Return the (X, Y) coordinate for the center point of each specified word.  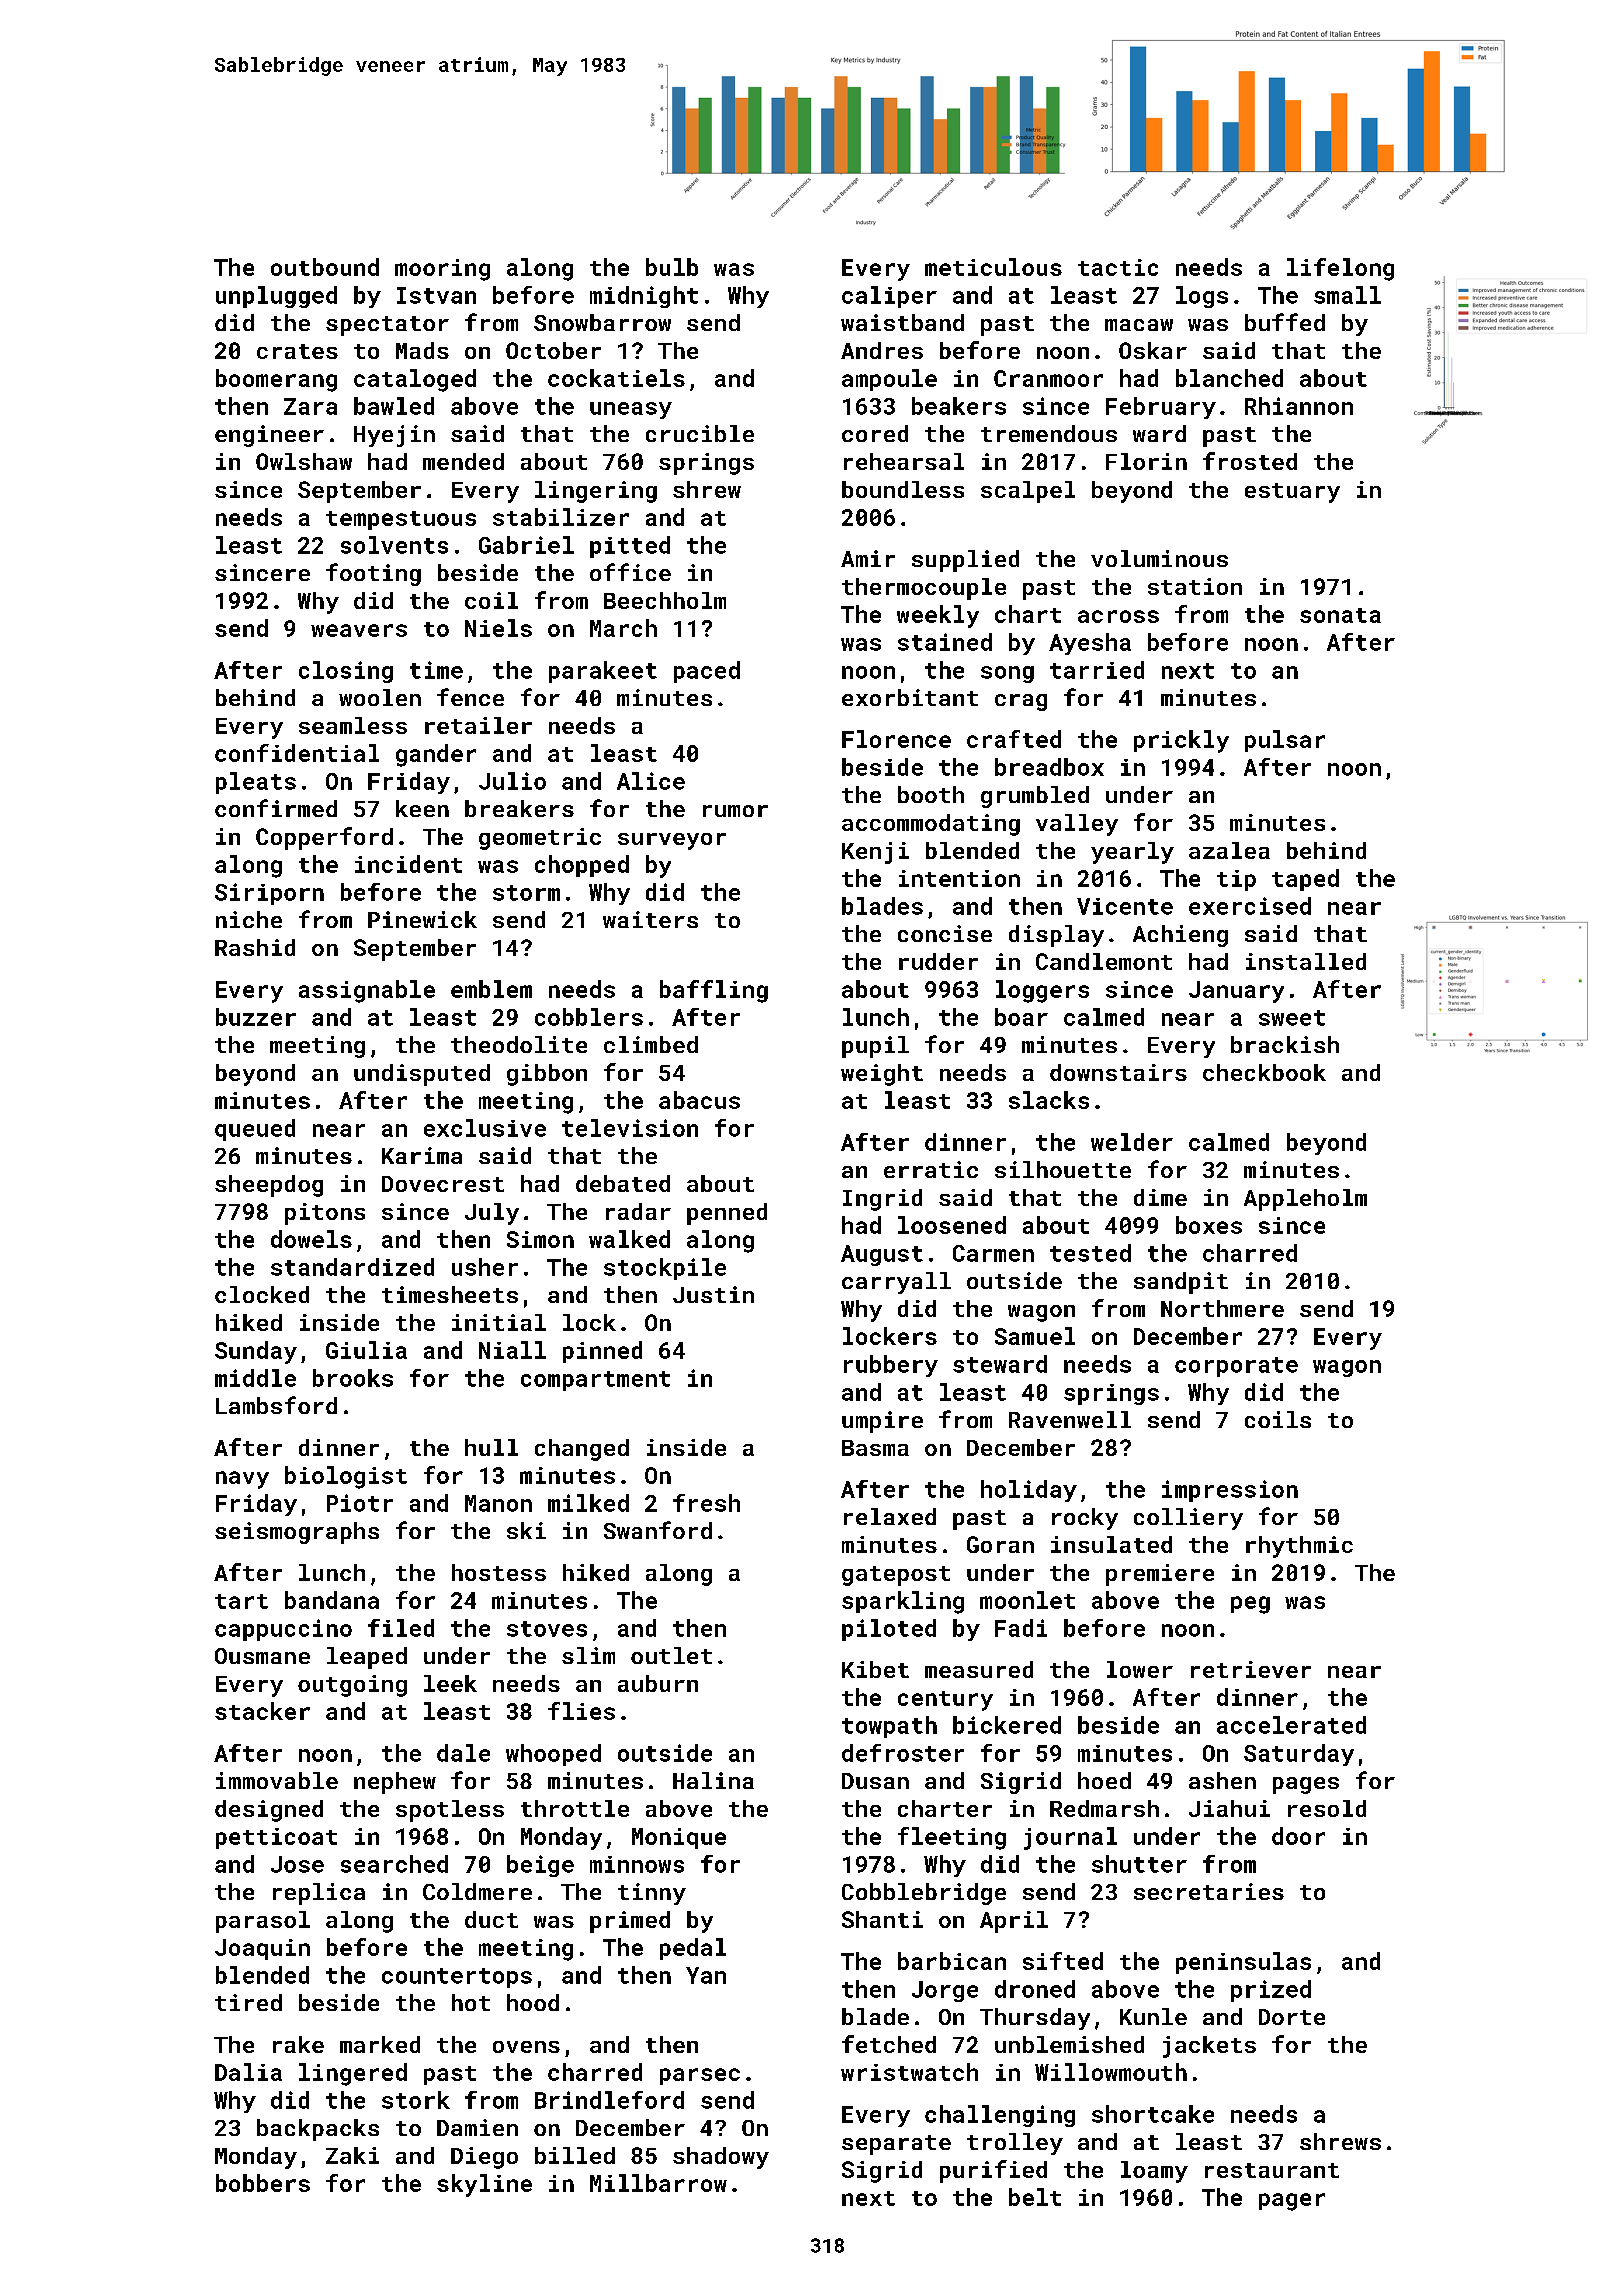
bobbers (263, 2183)
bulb (672, 267)
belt (1035, 2197)
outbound (325, 267)
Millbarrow (658, 2183)
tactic (1118, 267)
